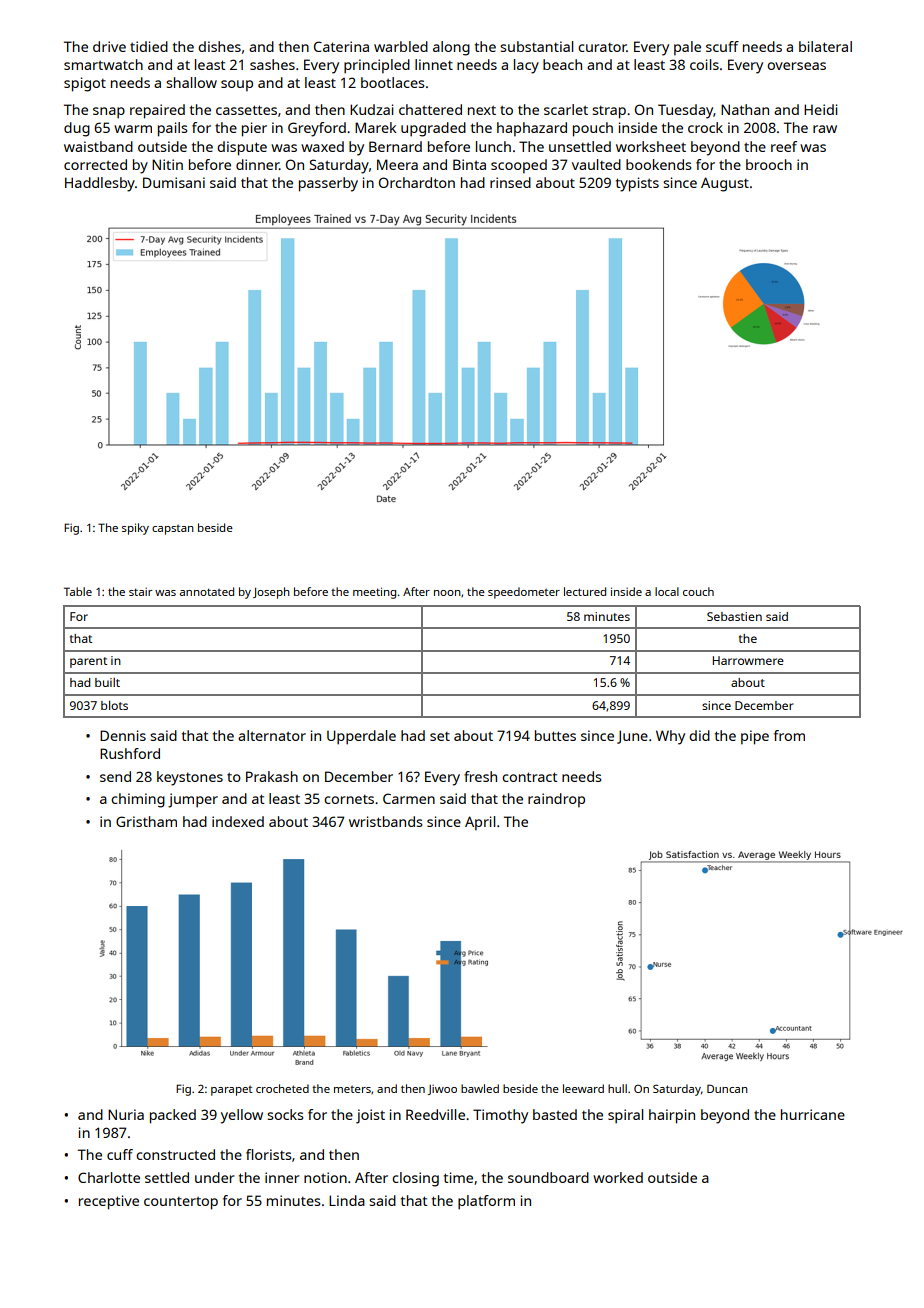  I want to click on couch, so click(698, 591).
